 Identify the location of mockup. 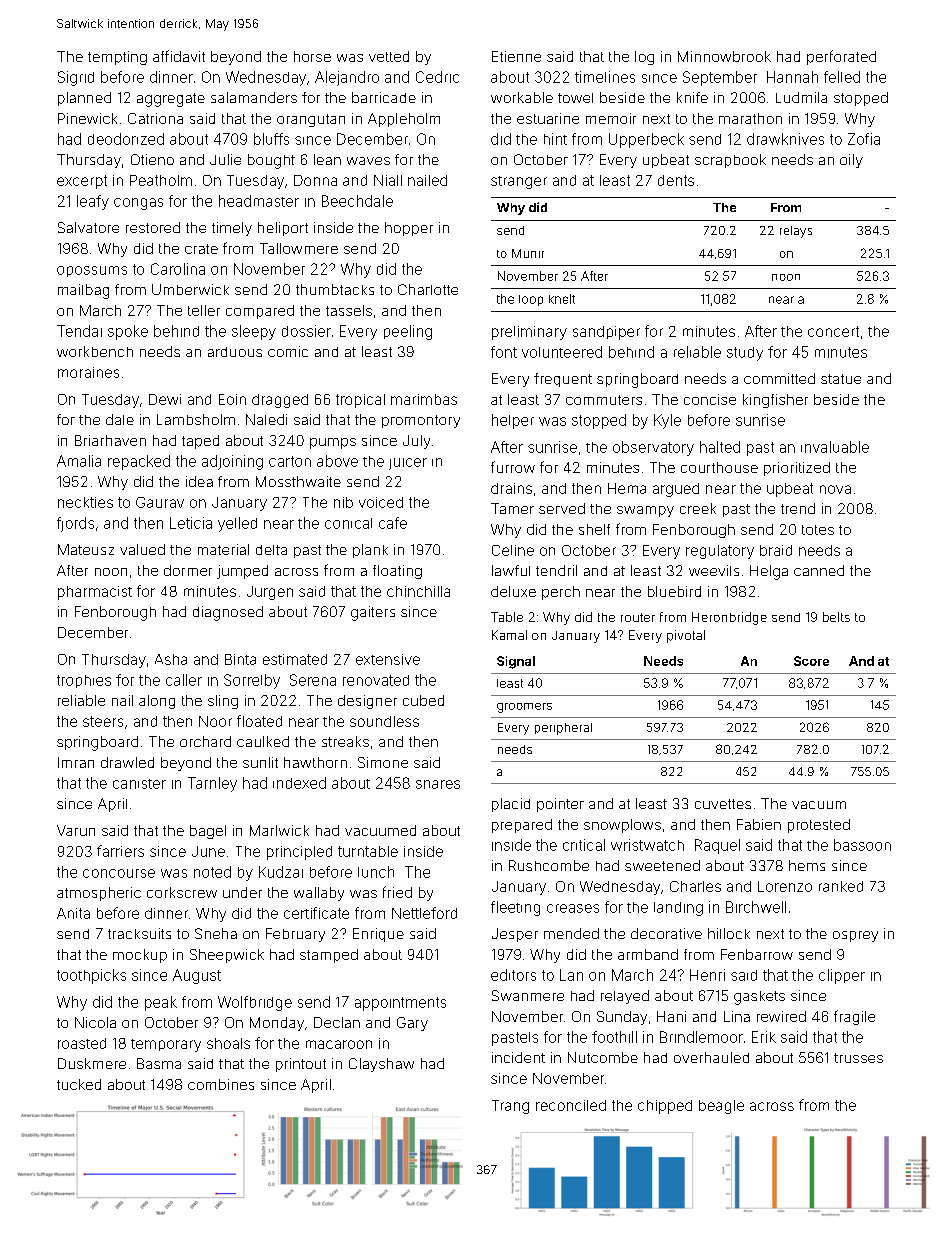
(140, 956).
